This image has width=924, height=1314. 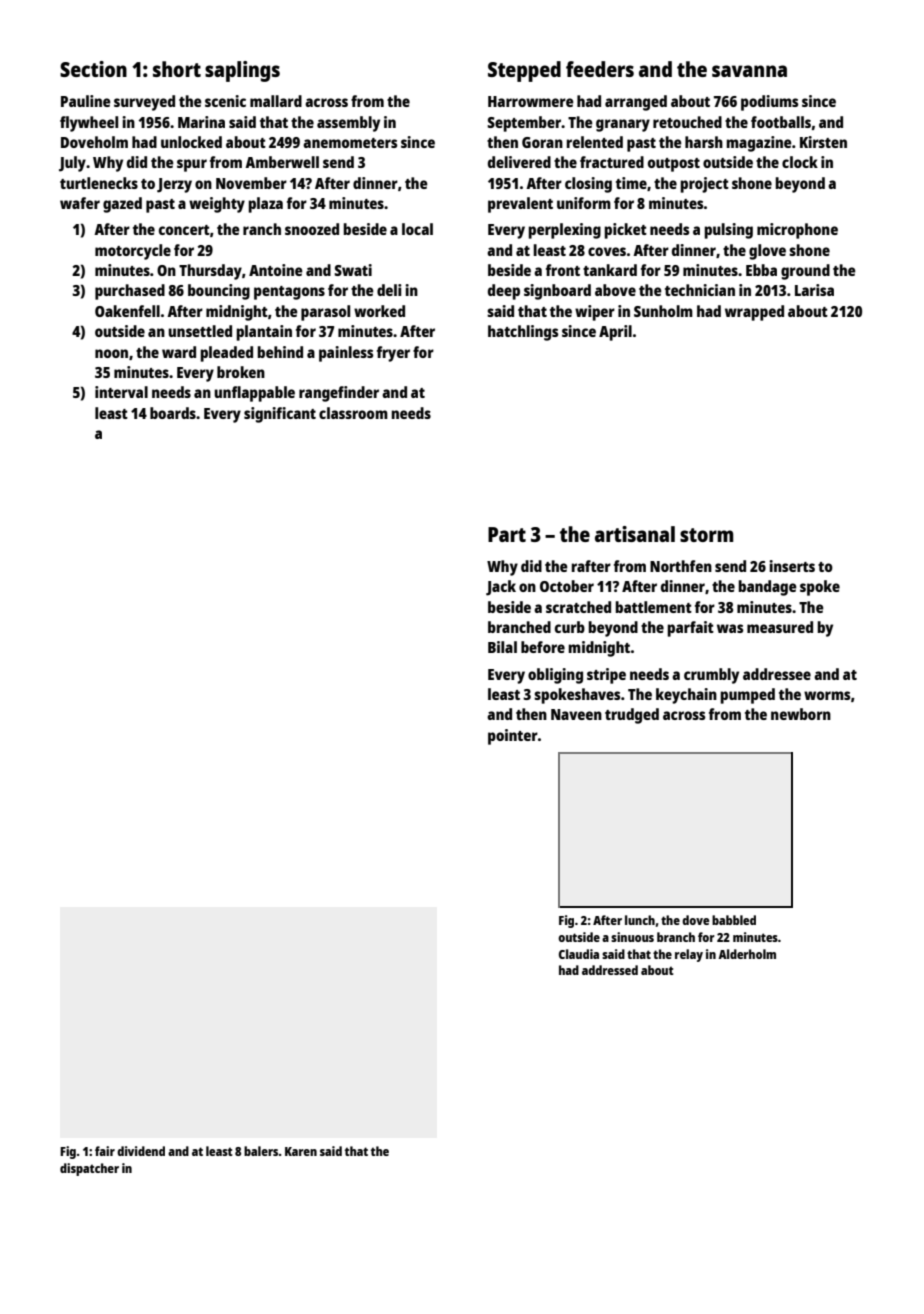 What do you see at coordinates (600, 69) in the image?
I see `feeders` at bounding box center [600, 69].
